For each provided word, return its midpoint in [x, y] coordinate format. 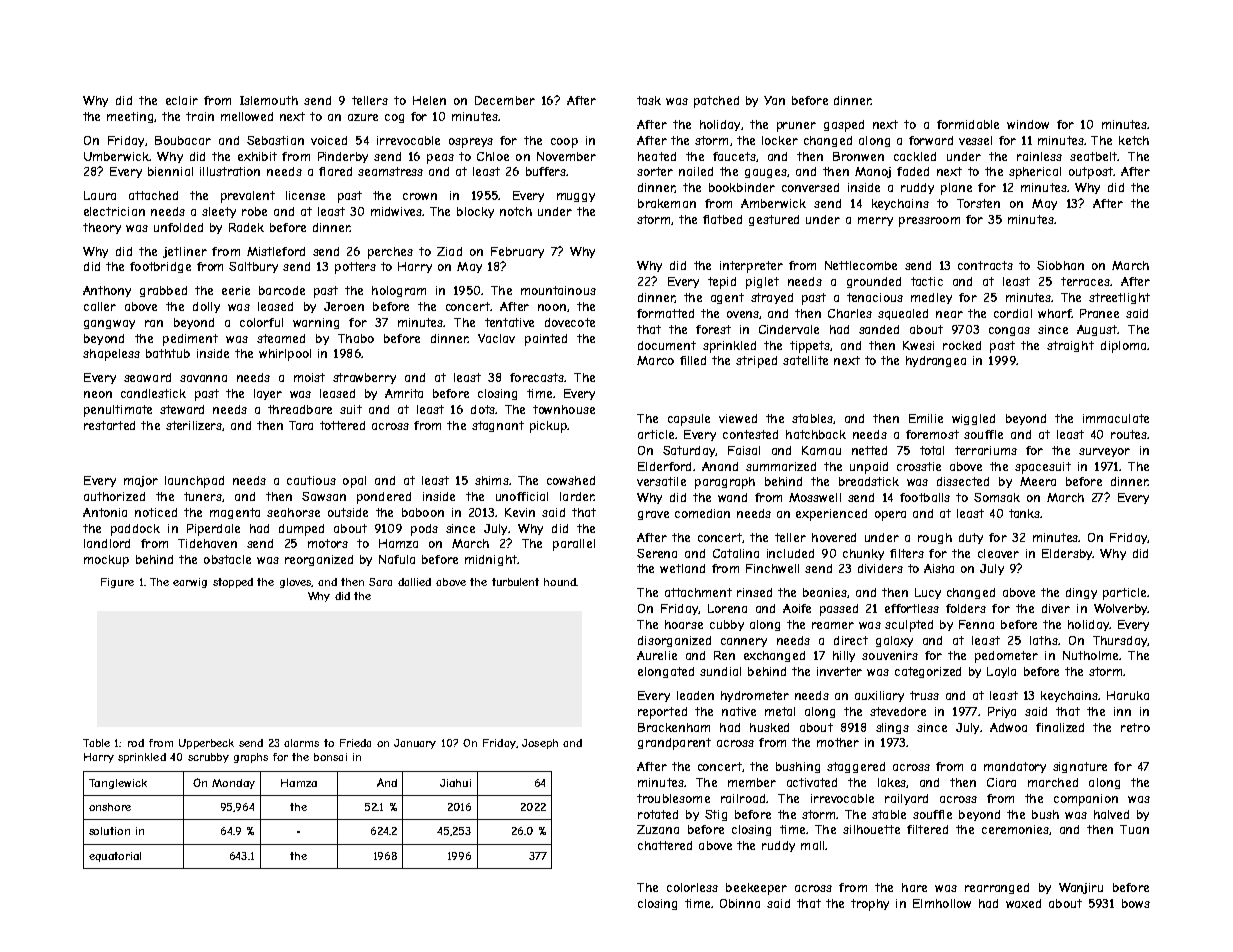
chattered [665, 845]
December [505, 100]
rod [136, 743]
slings [892, 728]
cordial [1013, 313]
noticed [156, 512]
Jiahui [455, 783]
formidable [968, 124]
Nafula [397, 559]
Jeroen [344, 306]
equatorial [115, 857]
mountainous [558, 290]
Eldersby [1067, 554]
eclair [182, 100]
